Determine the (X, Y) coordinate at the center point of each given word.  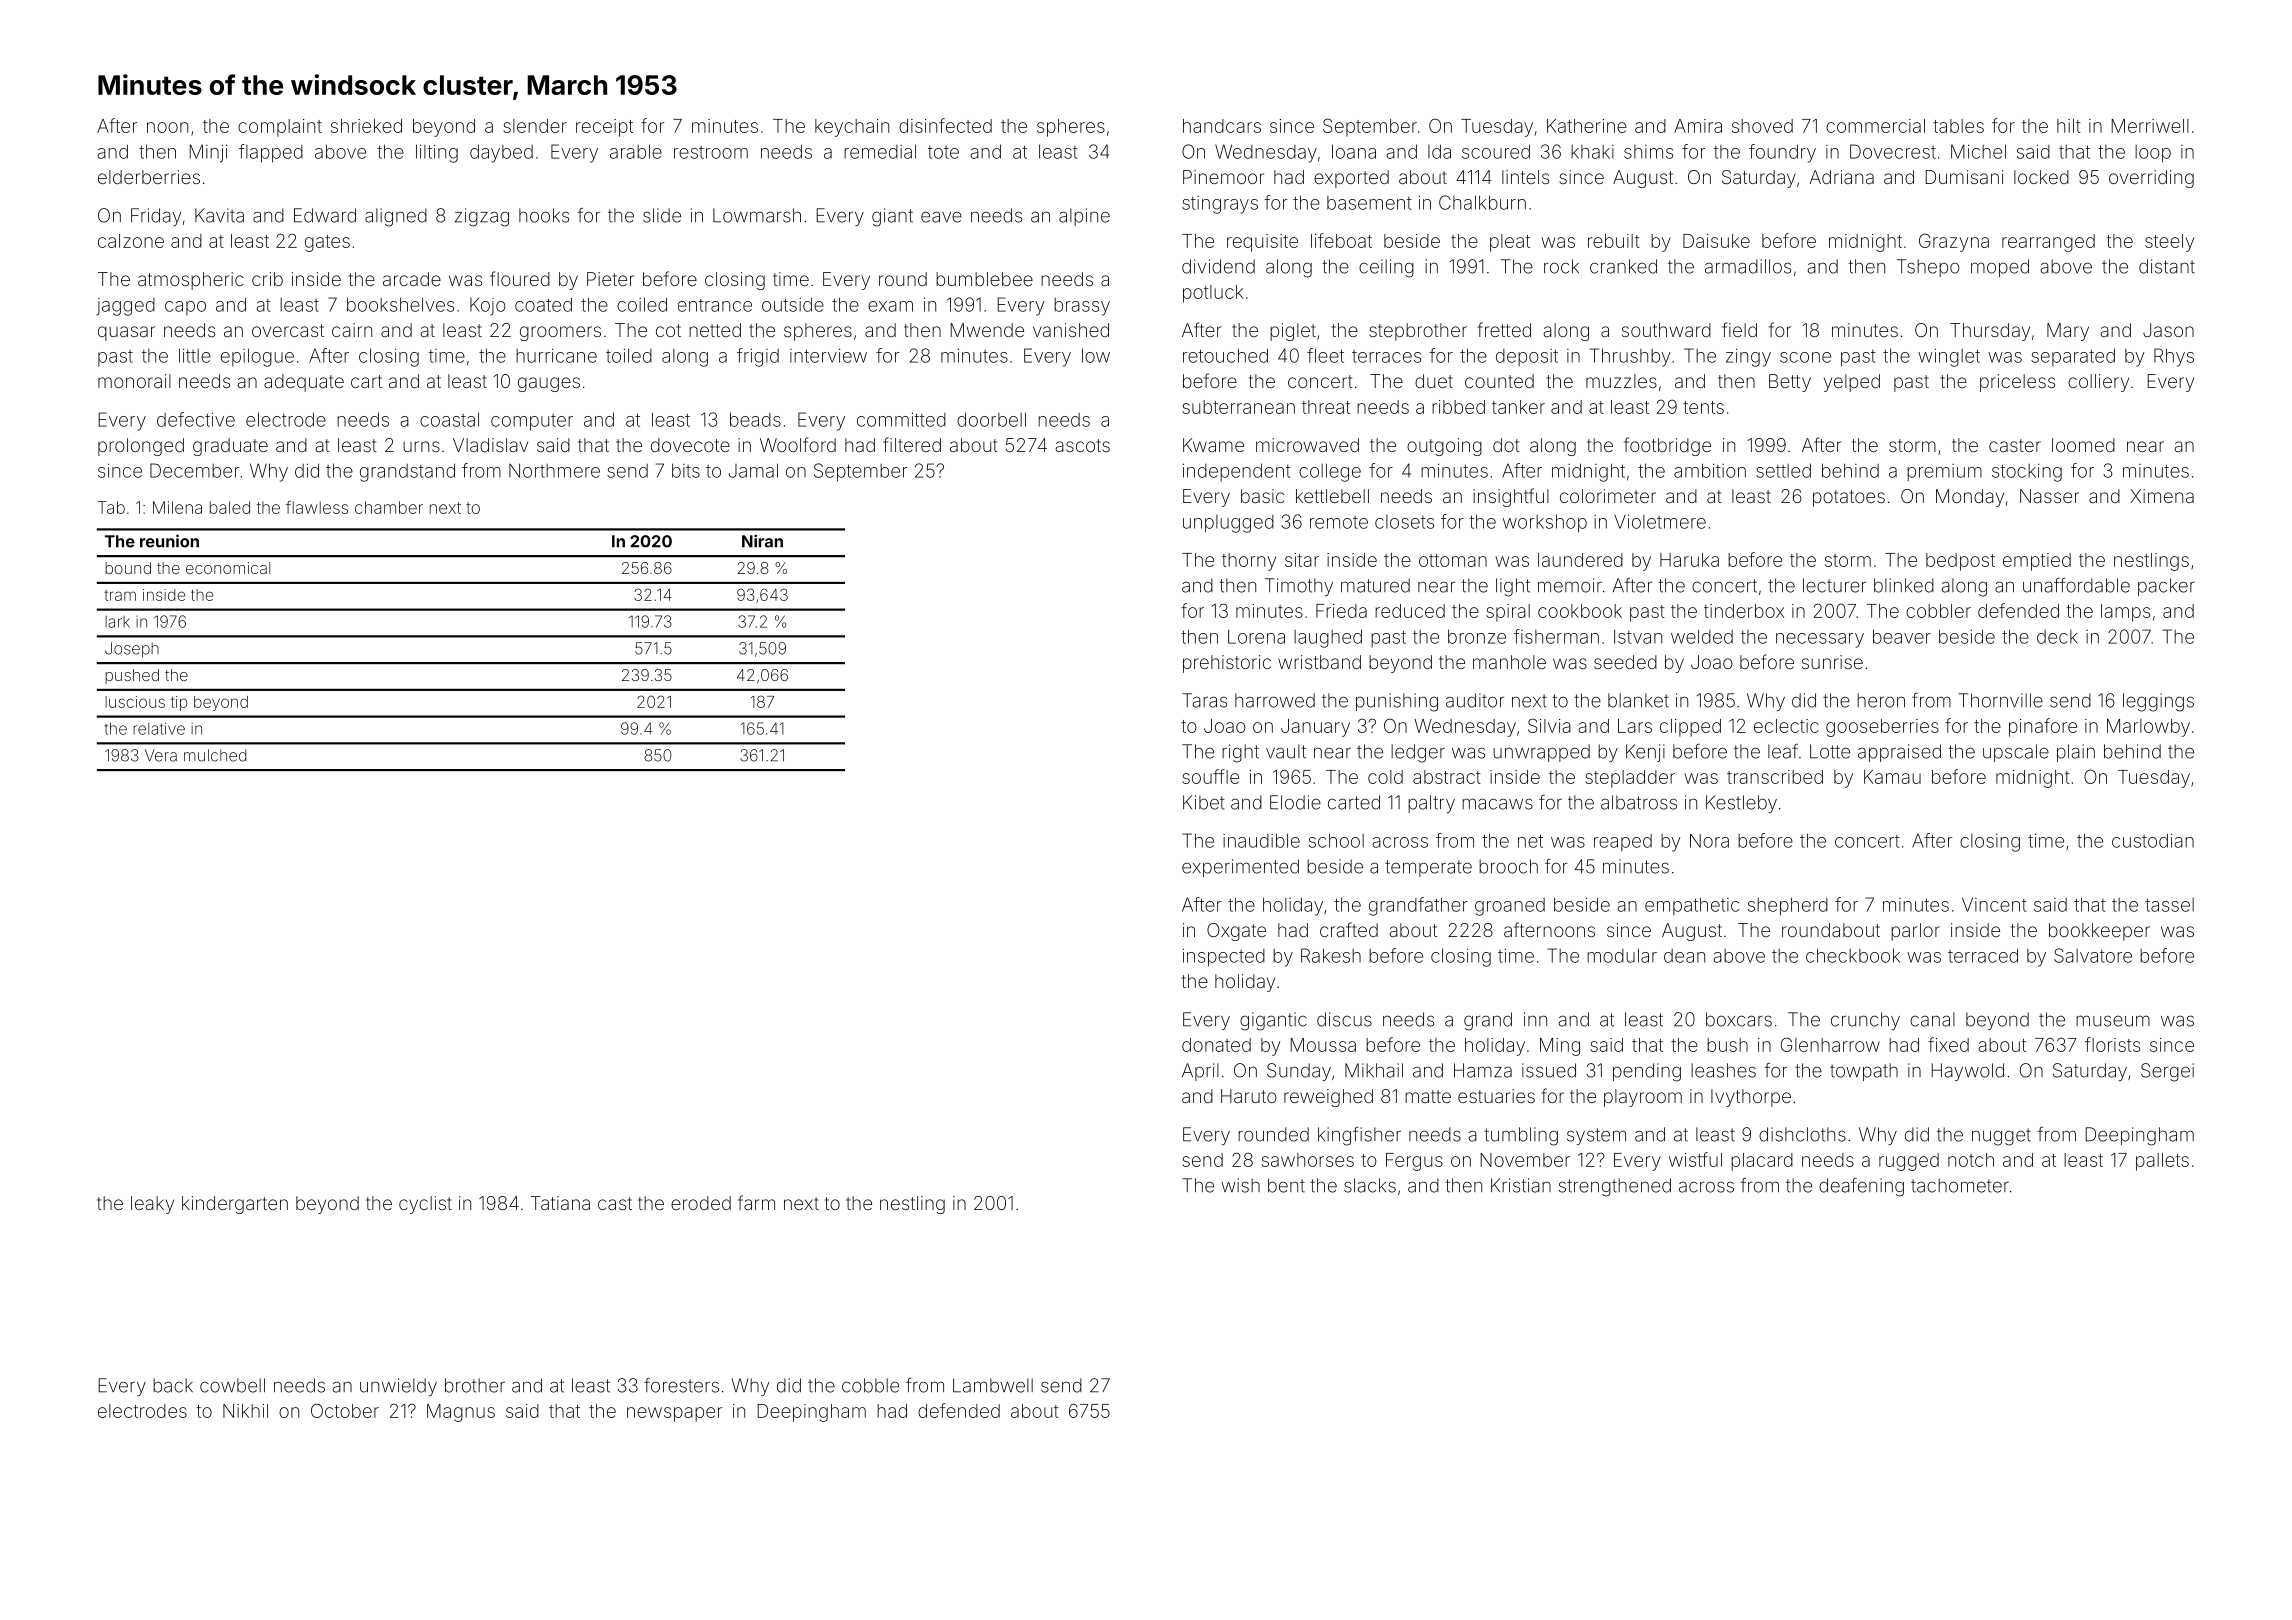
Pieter (610, 279)
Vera (161, 755)
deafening (1861, 1187)
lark (117, 622)
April (1200, 1072)
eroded (701, 1203)
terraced (1983, 955)
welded (1702, 636)
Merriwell (2150, 126)
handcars (1222, 126)
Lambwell (993, 1385)
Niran (762, 541)
